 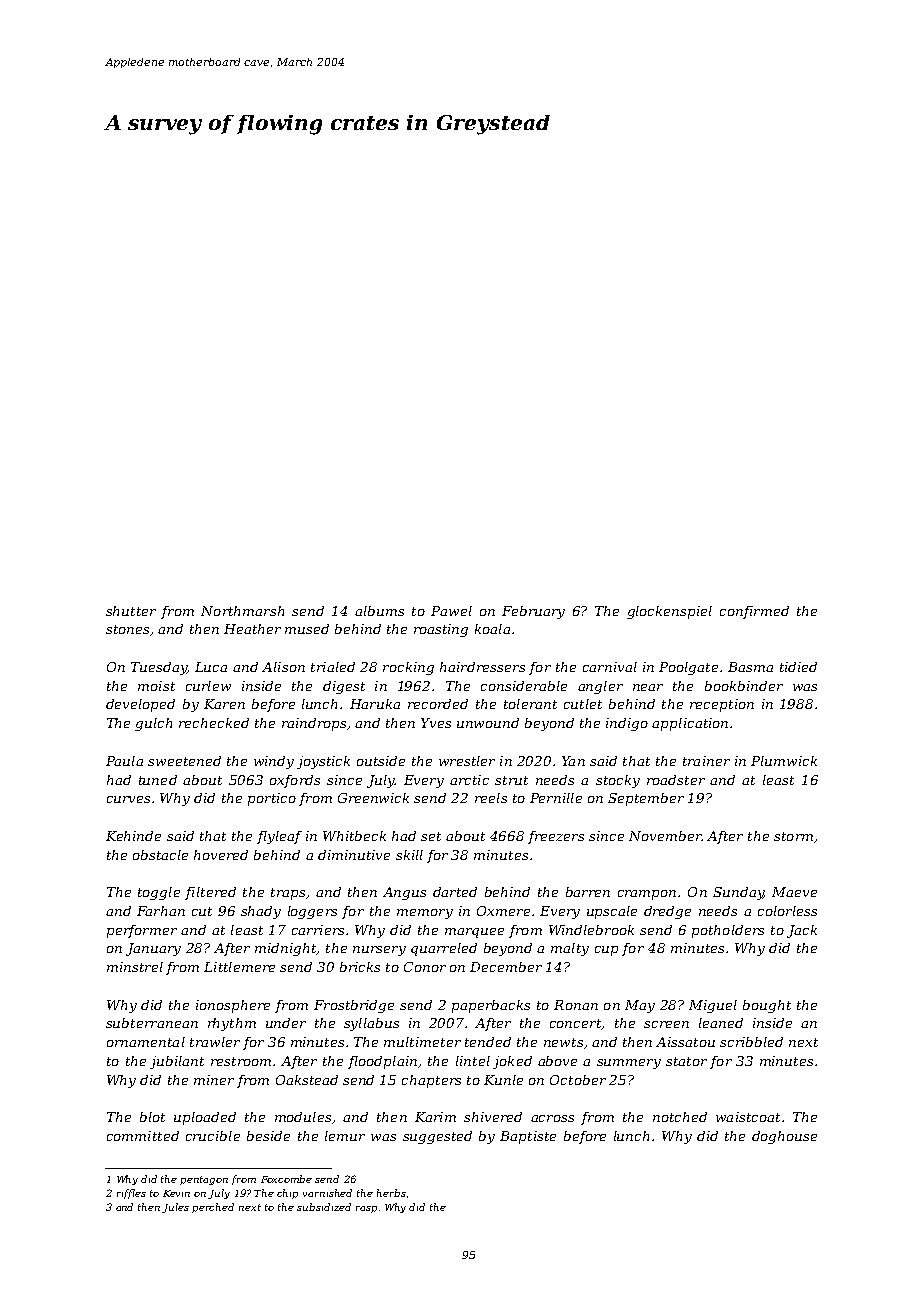 I want to click on Whitbeck, so click(x=354, y=836).
